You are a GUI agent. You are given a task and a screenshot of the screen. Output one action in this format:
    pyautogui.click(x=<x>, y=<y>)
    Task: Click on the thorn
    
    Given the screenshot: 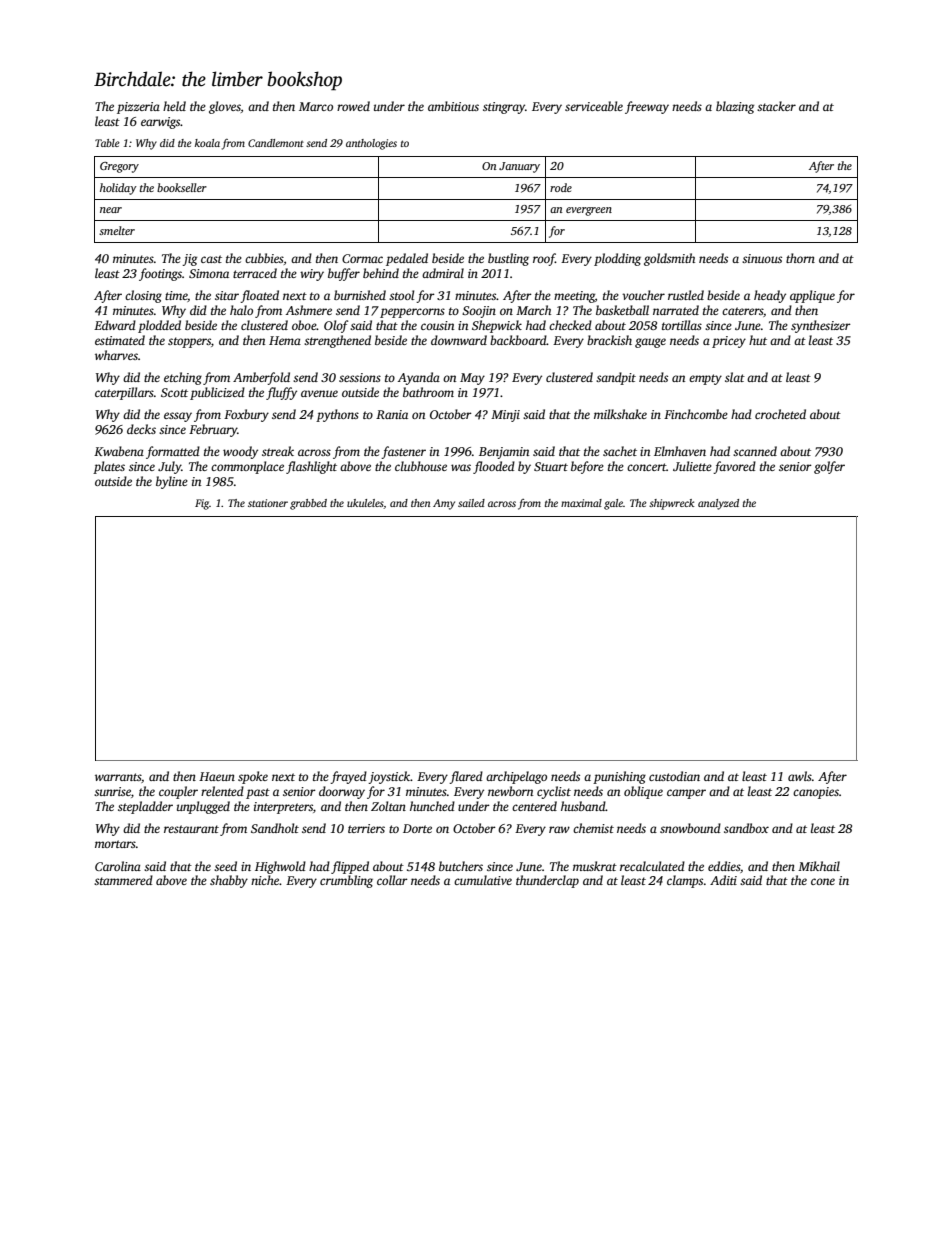 What is the action you would take?
    pyautogui.click(x=800, y=258)
